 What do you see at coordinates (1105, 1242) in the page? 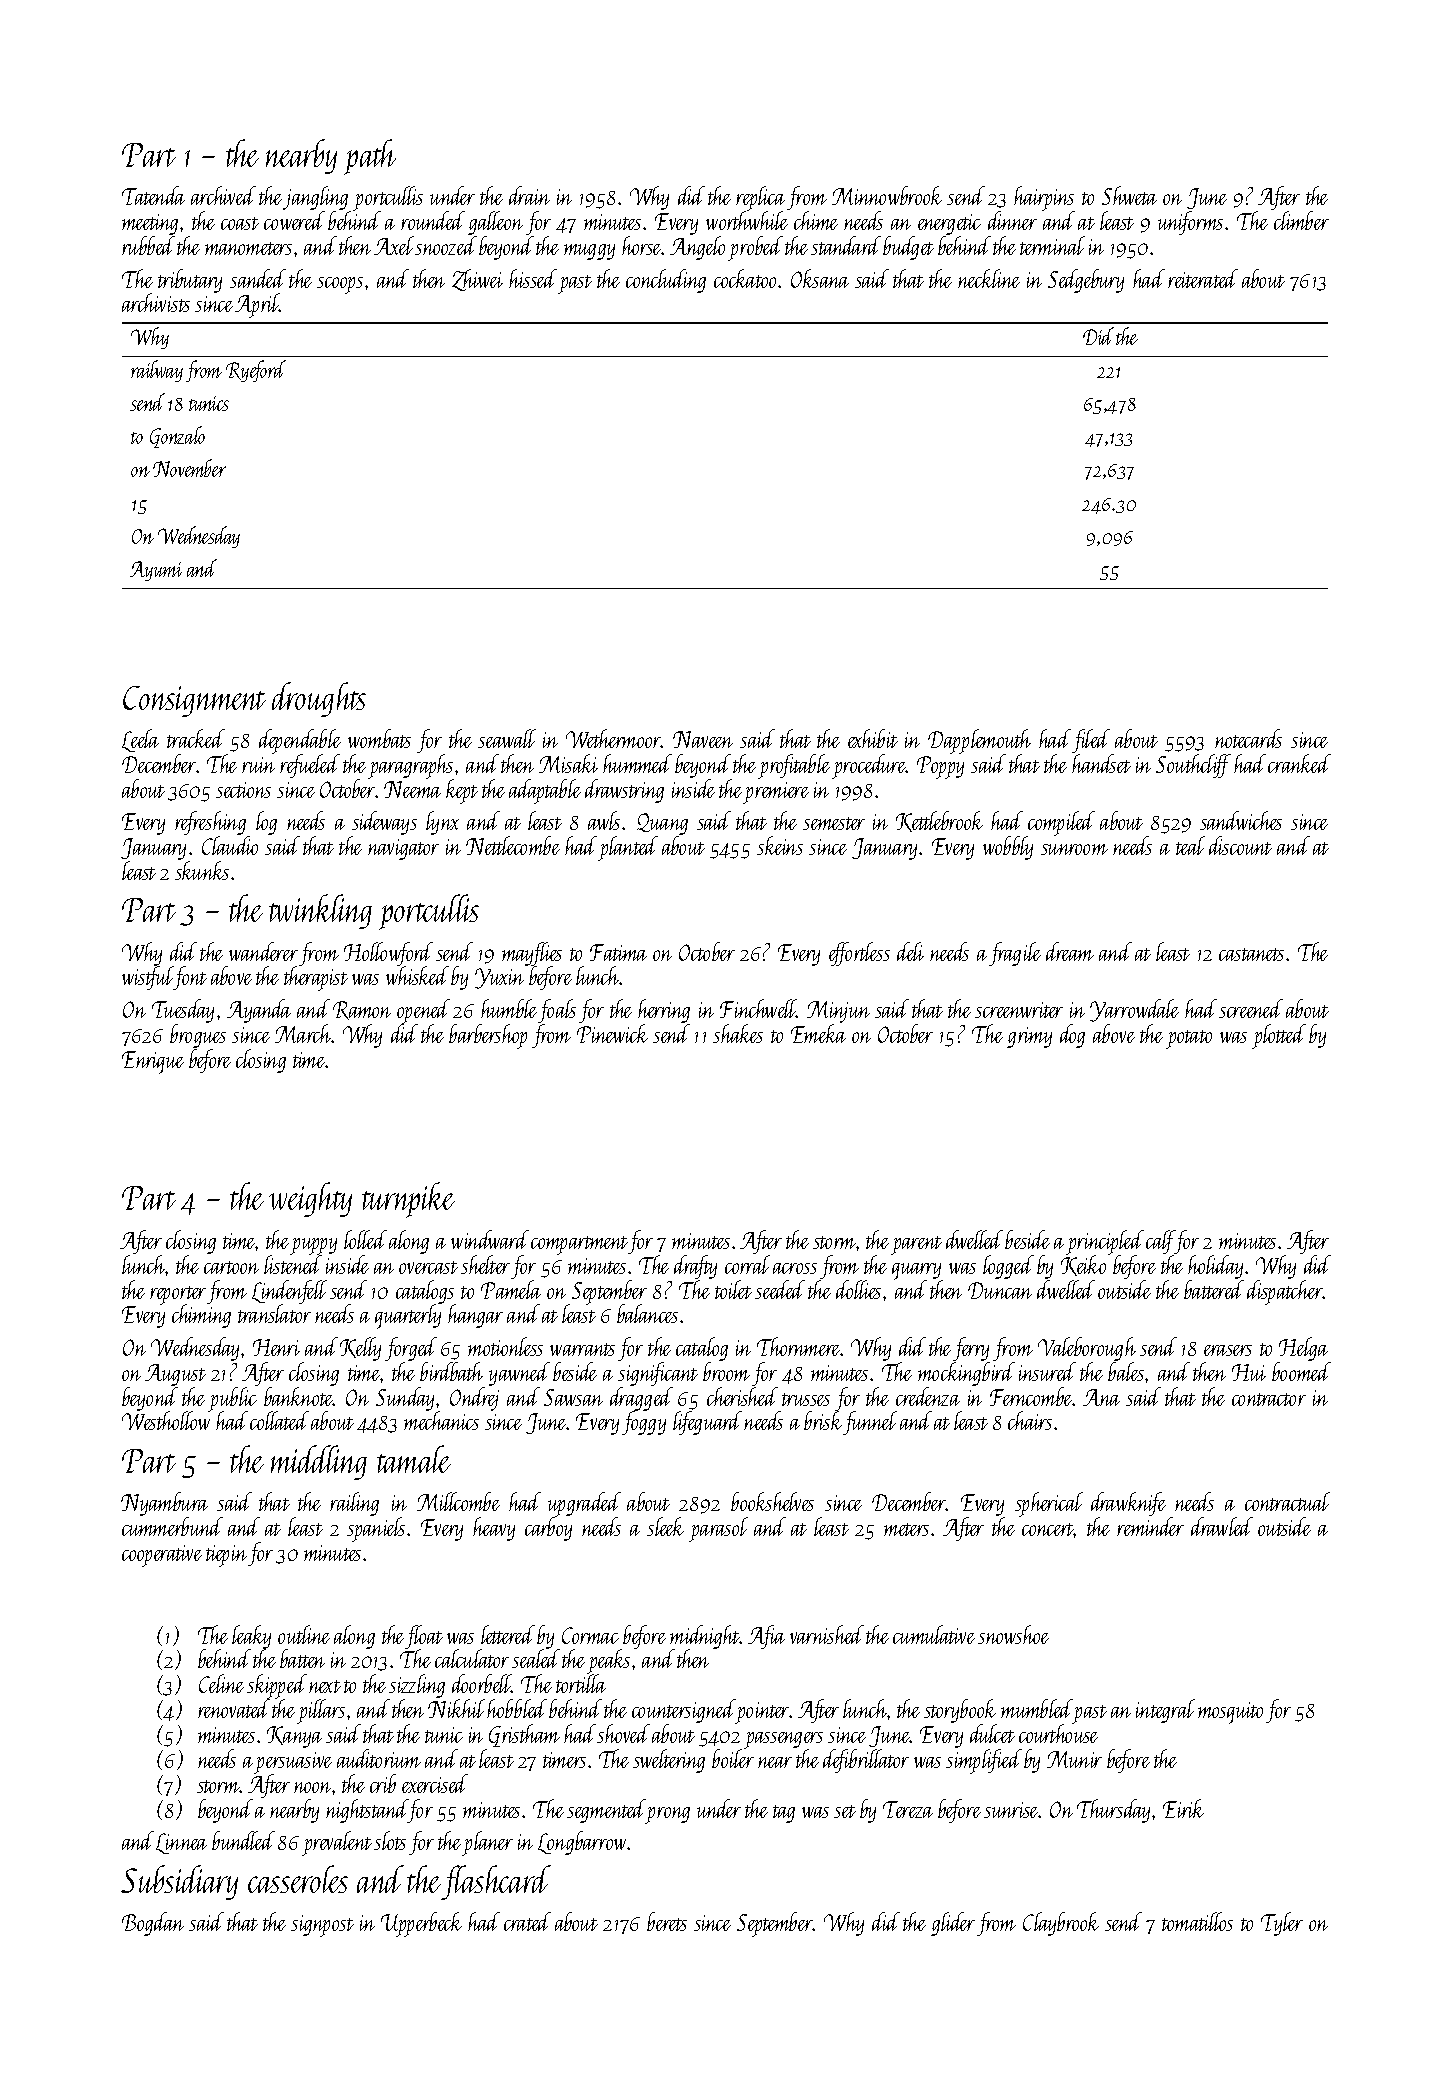
I see `principled` at bounding box center [1105, 1242].
